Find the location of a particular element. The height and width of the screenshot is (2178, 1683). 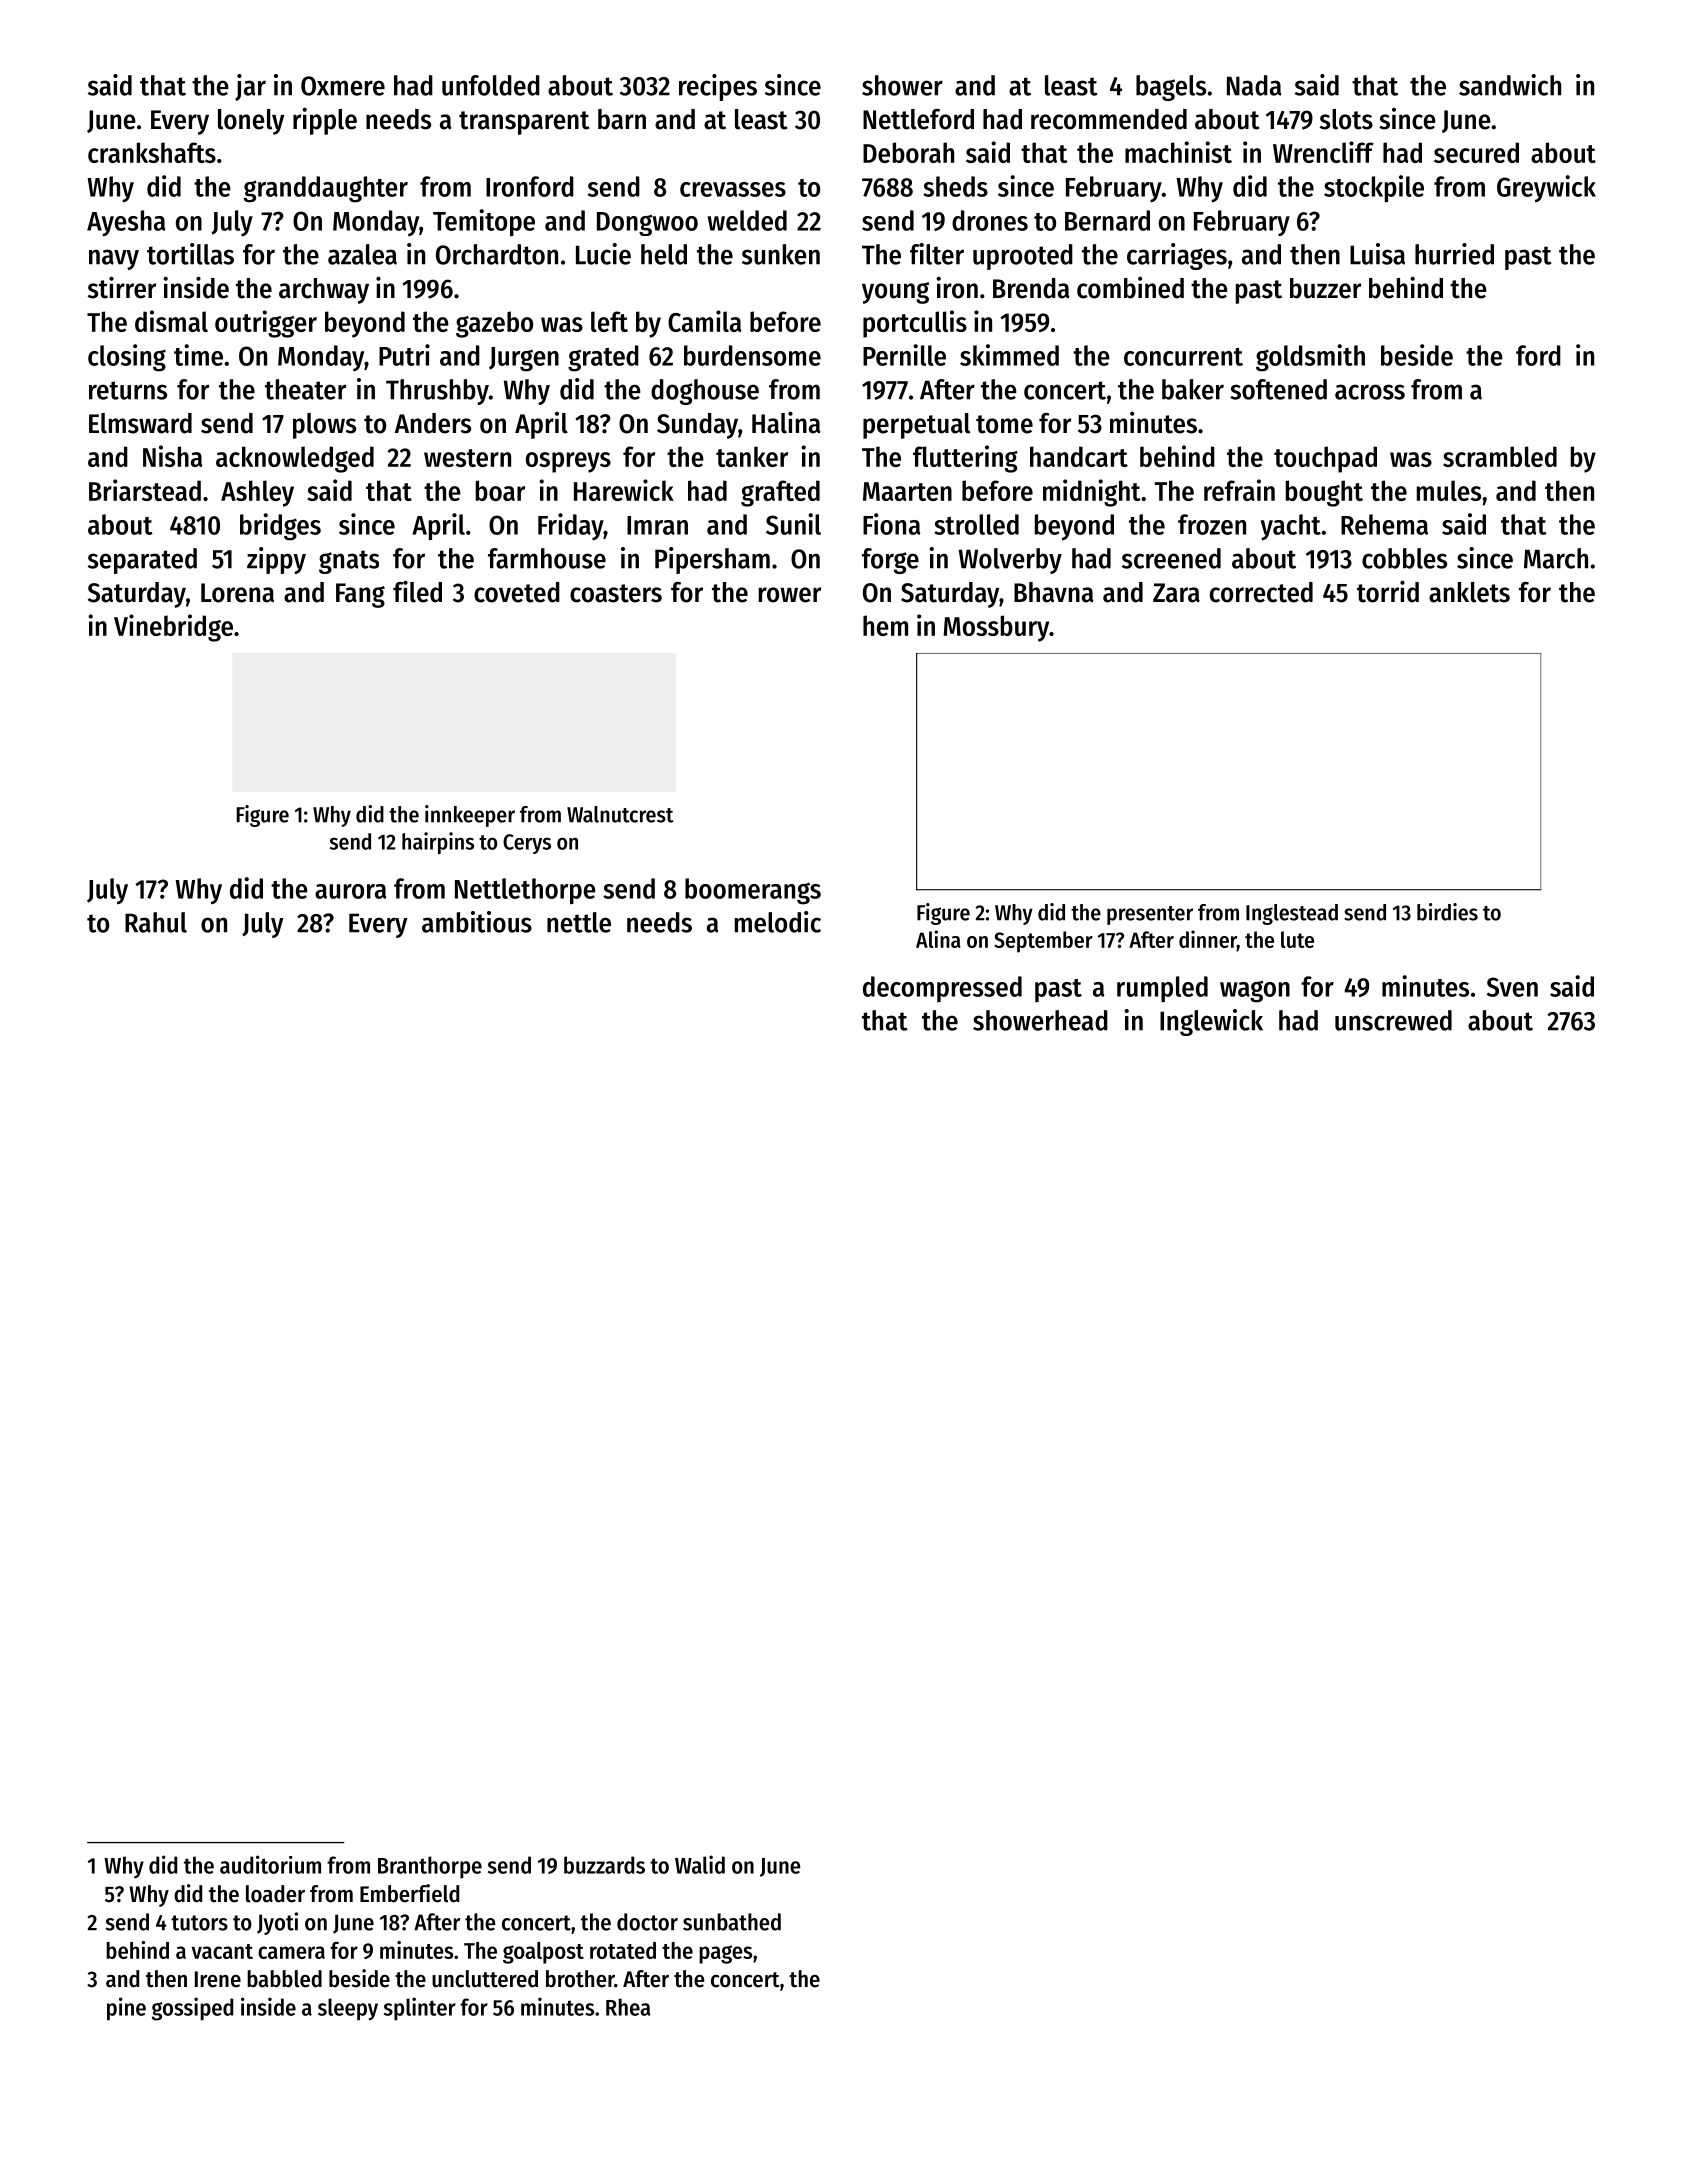

Rahul is located at coordinates (156, 922).
